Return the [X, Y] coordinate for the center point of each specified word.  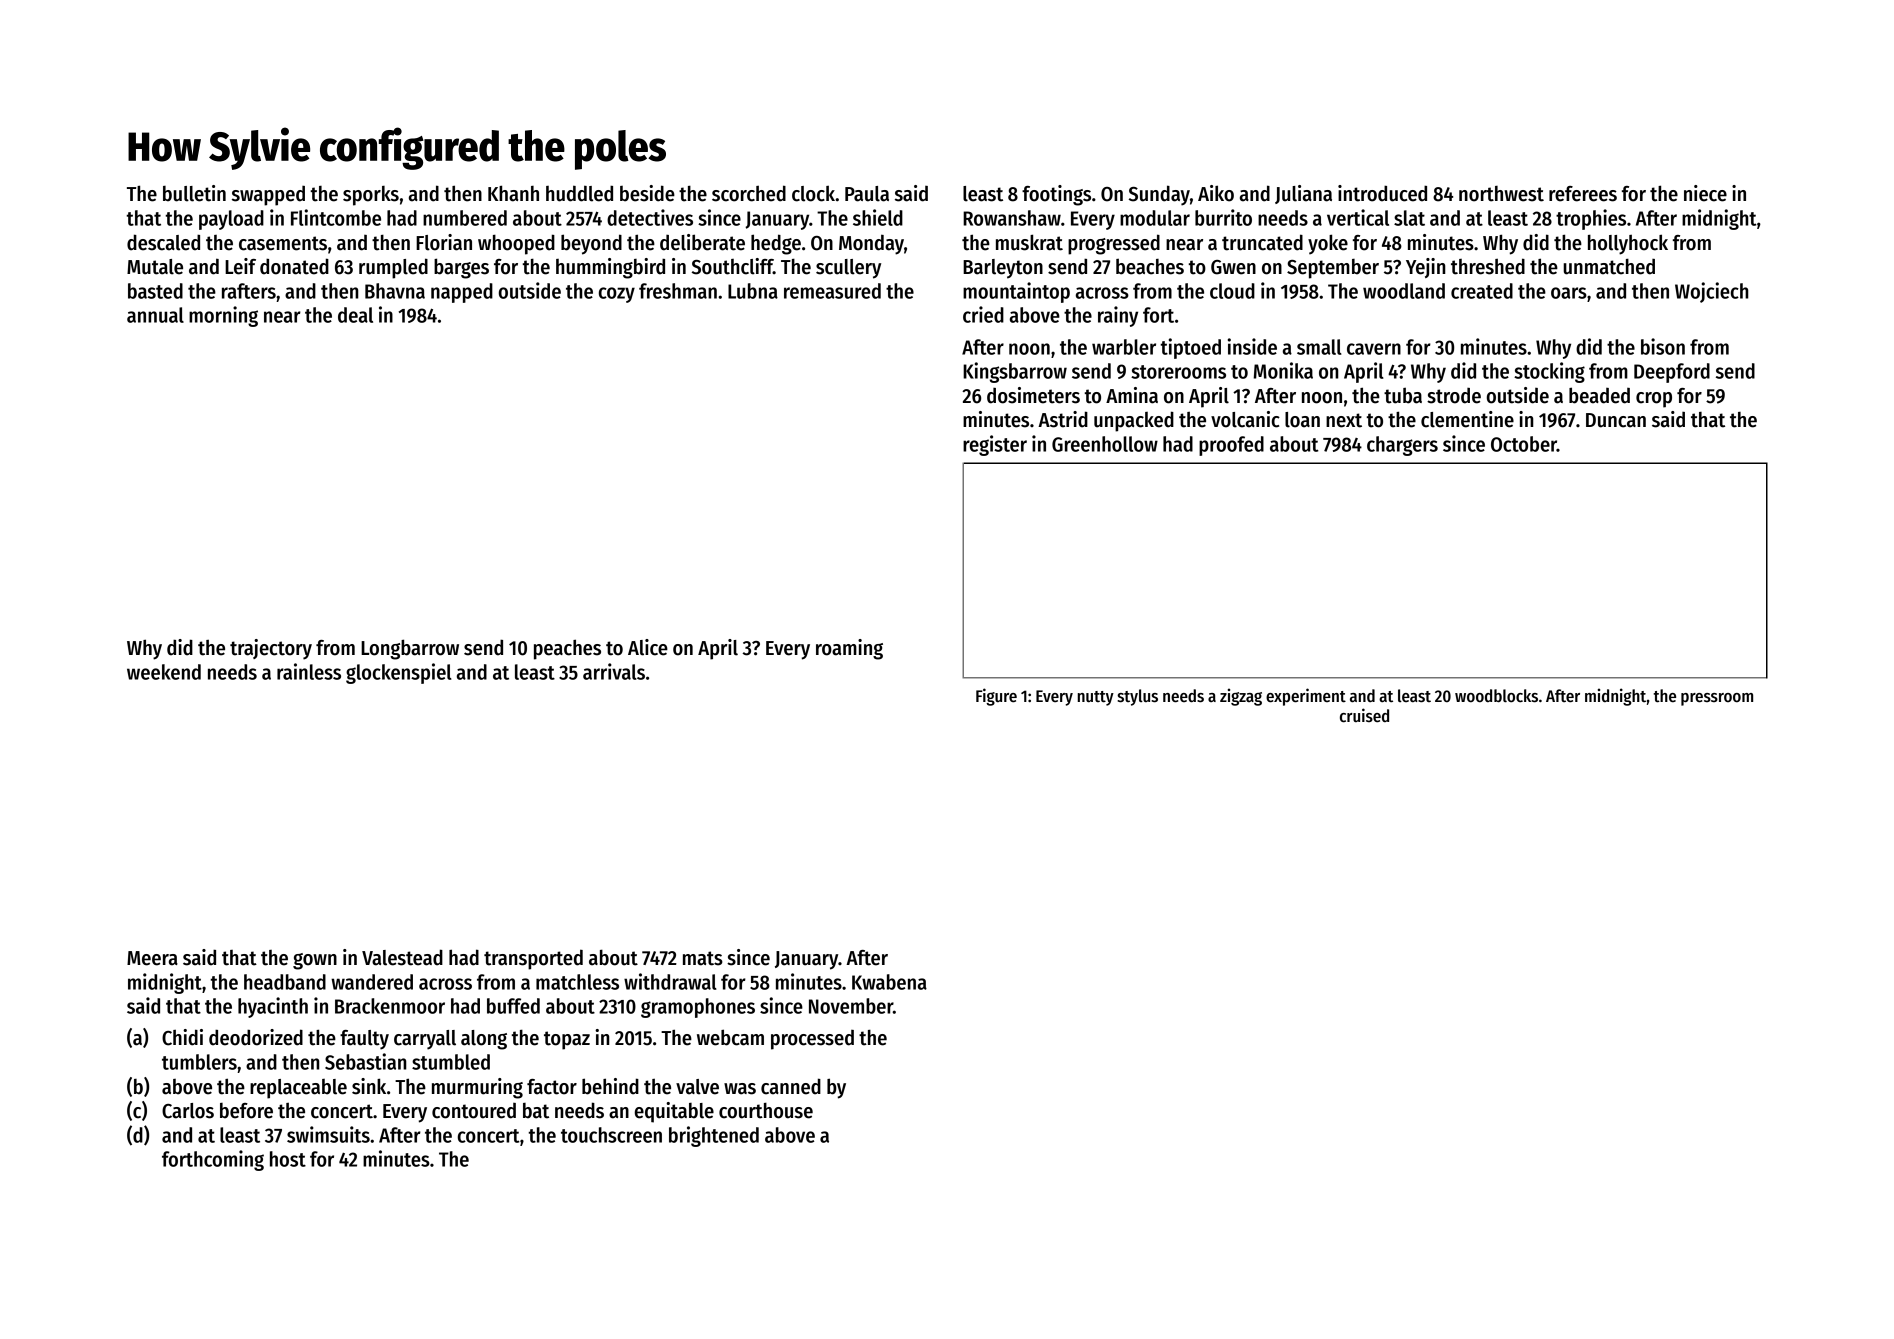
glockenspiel [399, 673]
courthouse [766, 1110]
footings [1056, 195]
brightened [714, 1136]
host [288, 1159]
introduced [1382, 193]
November [851, 1006]
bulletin [194, 193]
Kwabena [889, 982]
